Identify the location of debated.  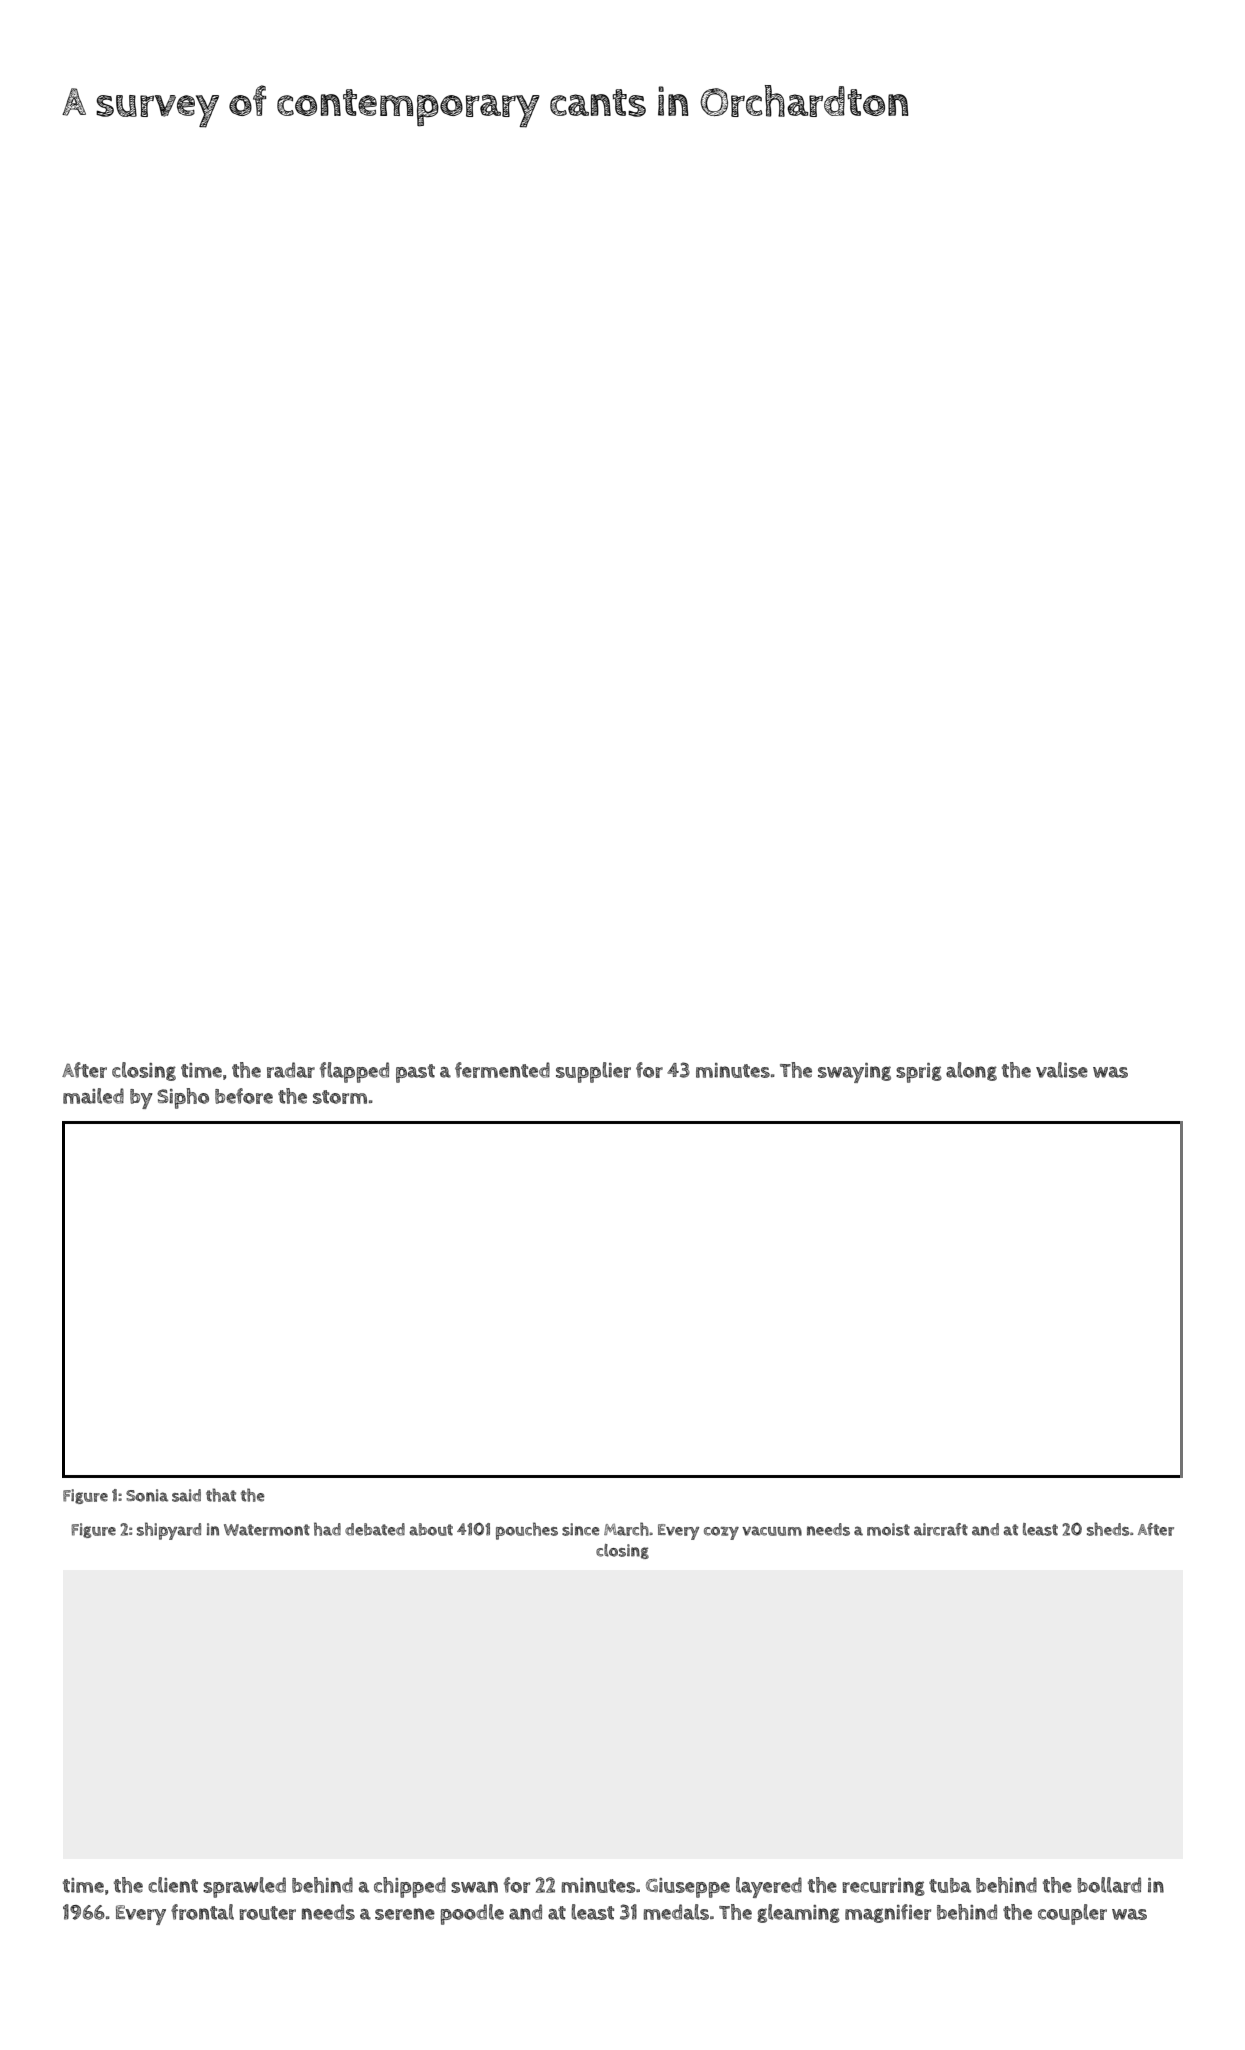
(375, 1529).
